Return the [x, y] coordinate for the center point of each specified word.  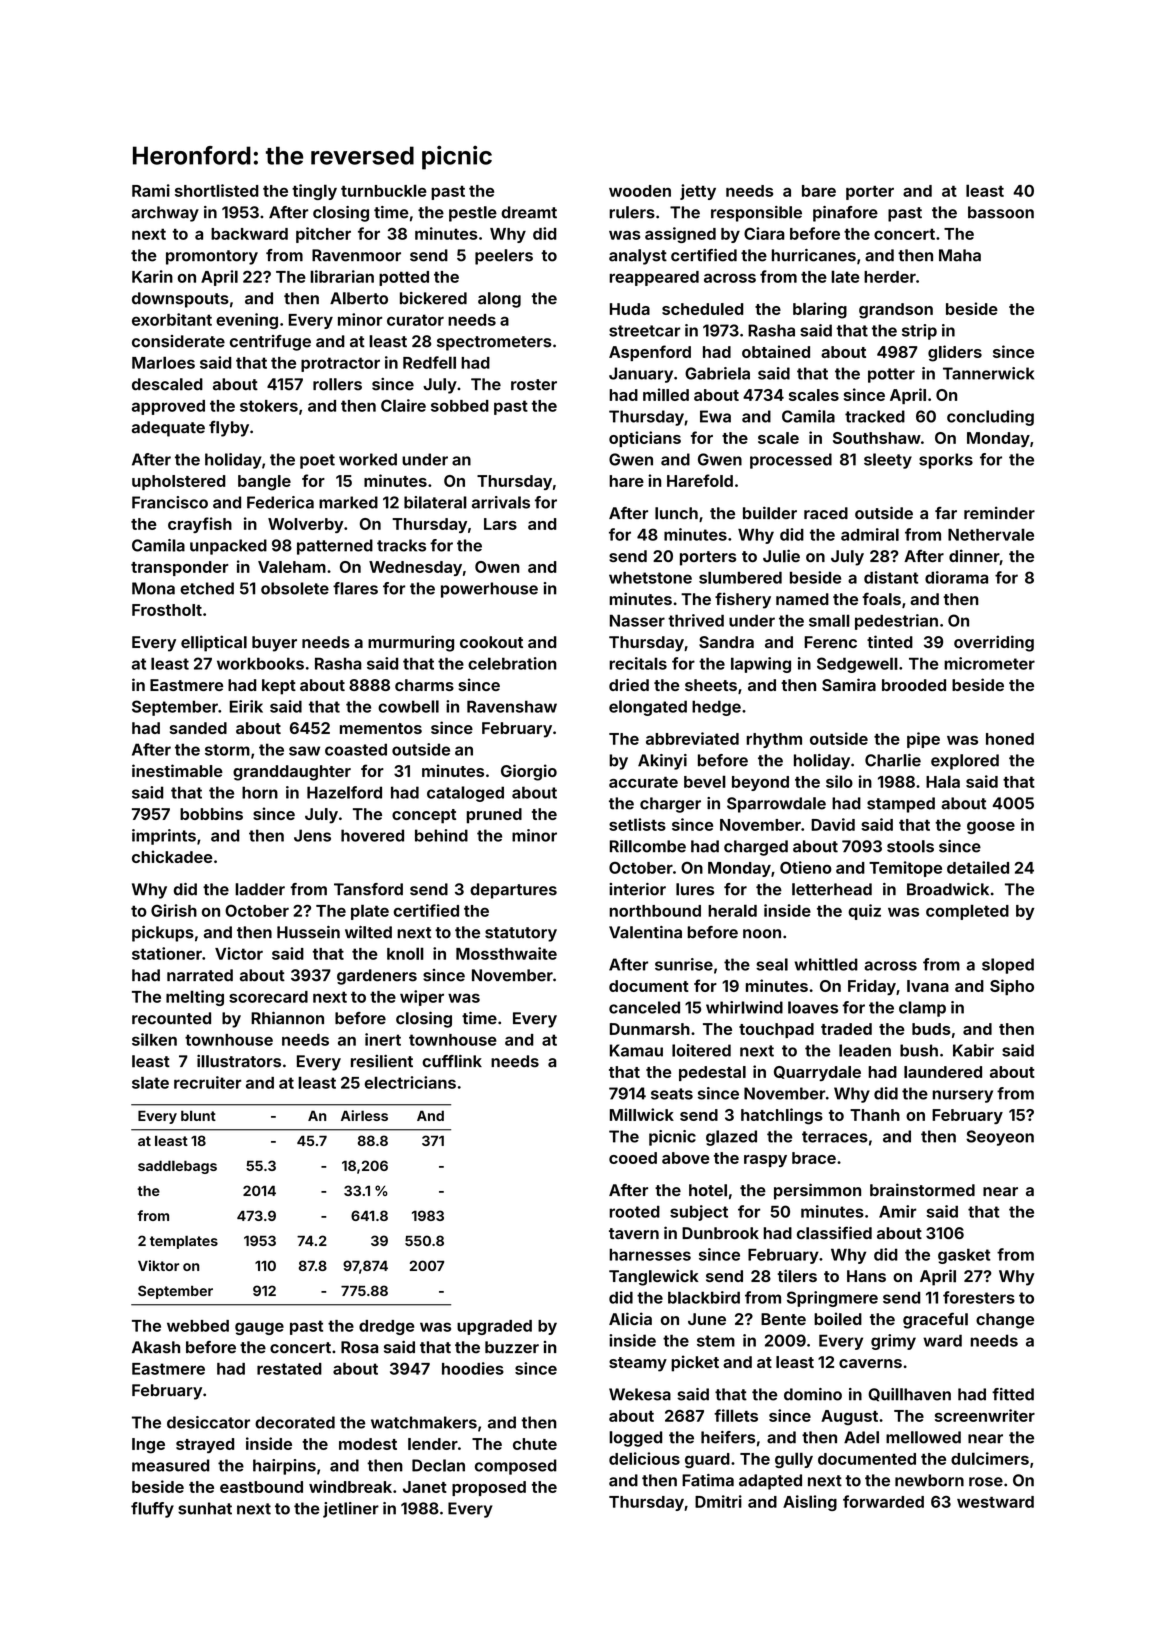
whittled [826, 964]
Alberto [359, 298]
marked [348, 502]
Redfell [429, 362]
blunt [198, 1115]
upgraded [494, 1327]
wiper [422, 998]
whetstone [650, 578]
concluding [990, 418]
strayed [205, 1445]
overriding [994, 643]
